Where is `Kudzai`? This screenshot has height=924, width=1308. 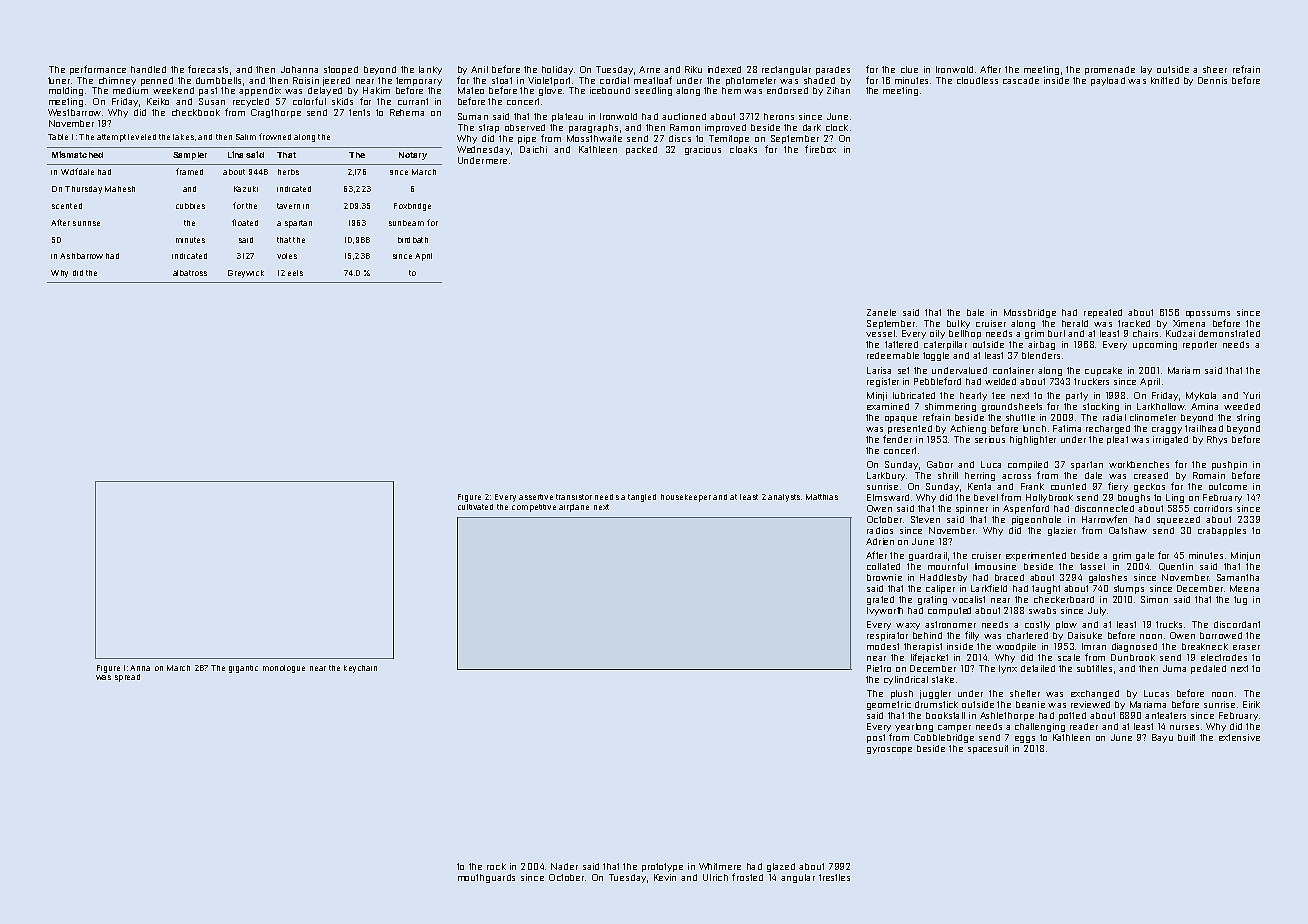
Kudzai is located at coordinates (1180, 333).
